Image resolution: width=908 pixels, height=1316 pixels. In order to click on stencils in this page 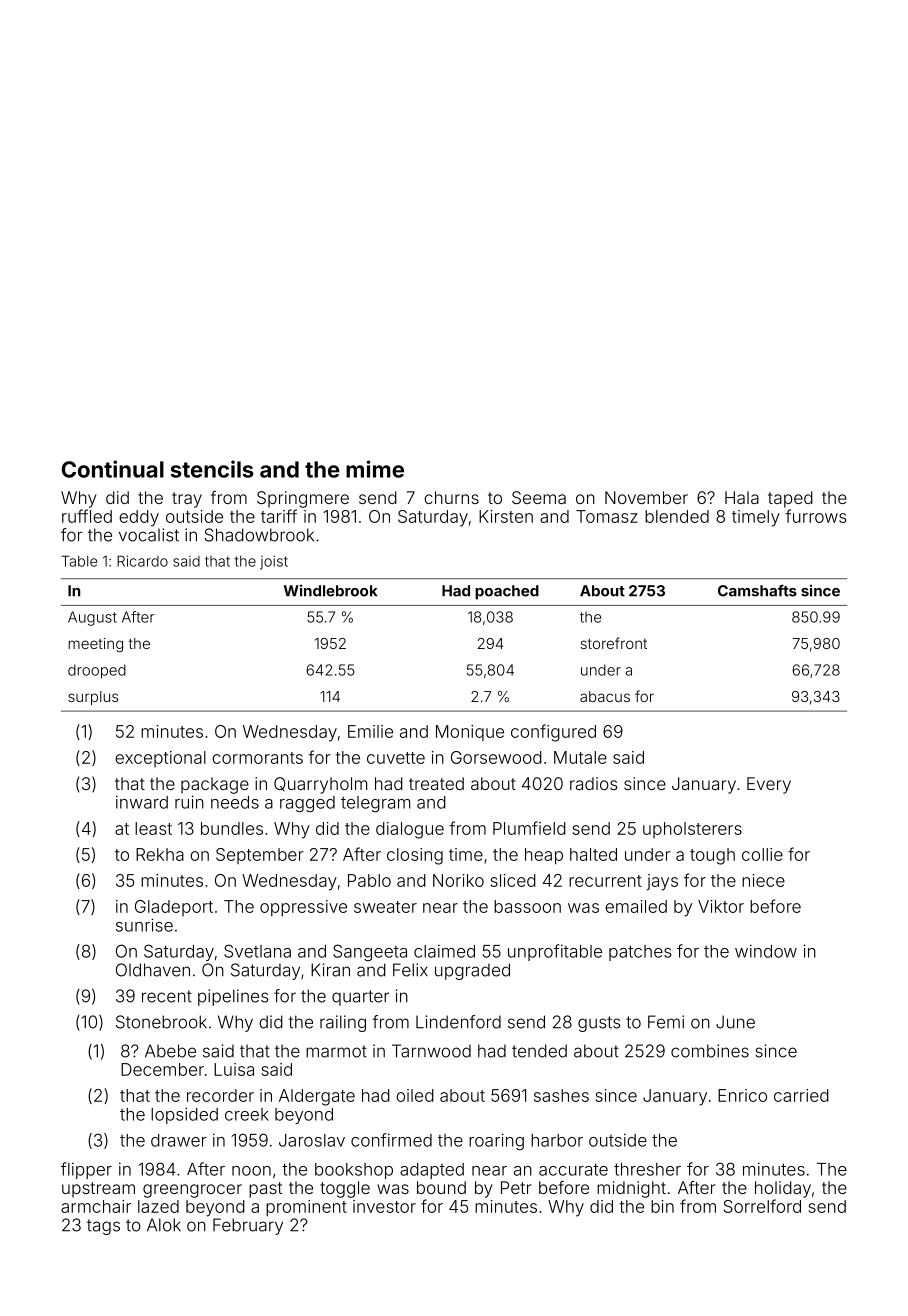, I will do `click(212, 469)`.
